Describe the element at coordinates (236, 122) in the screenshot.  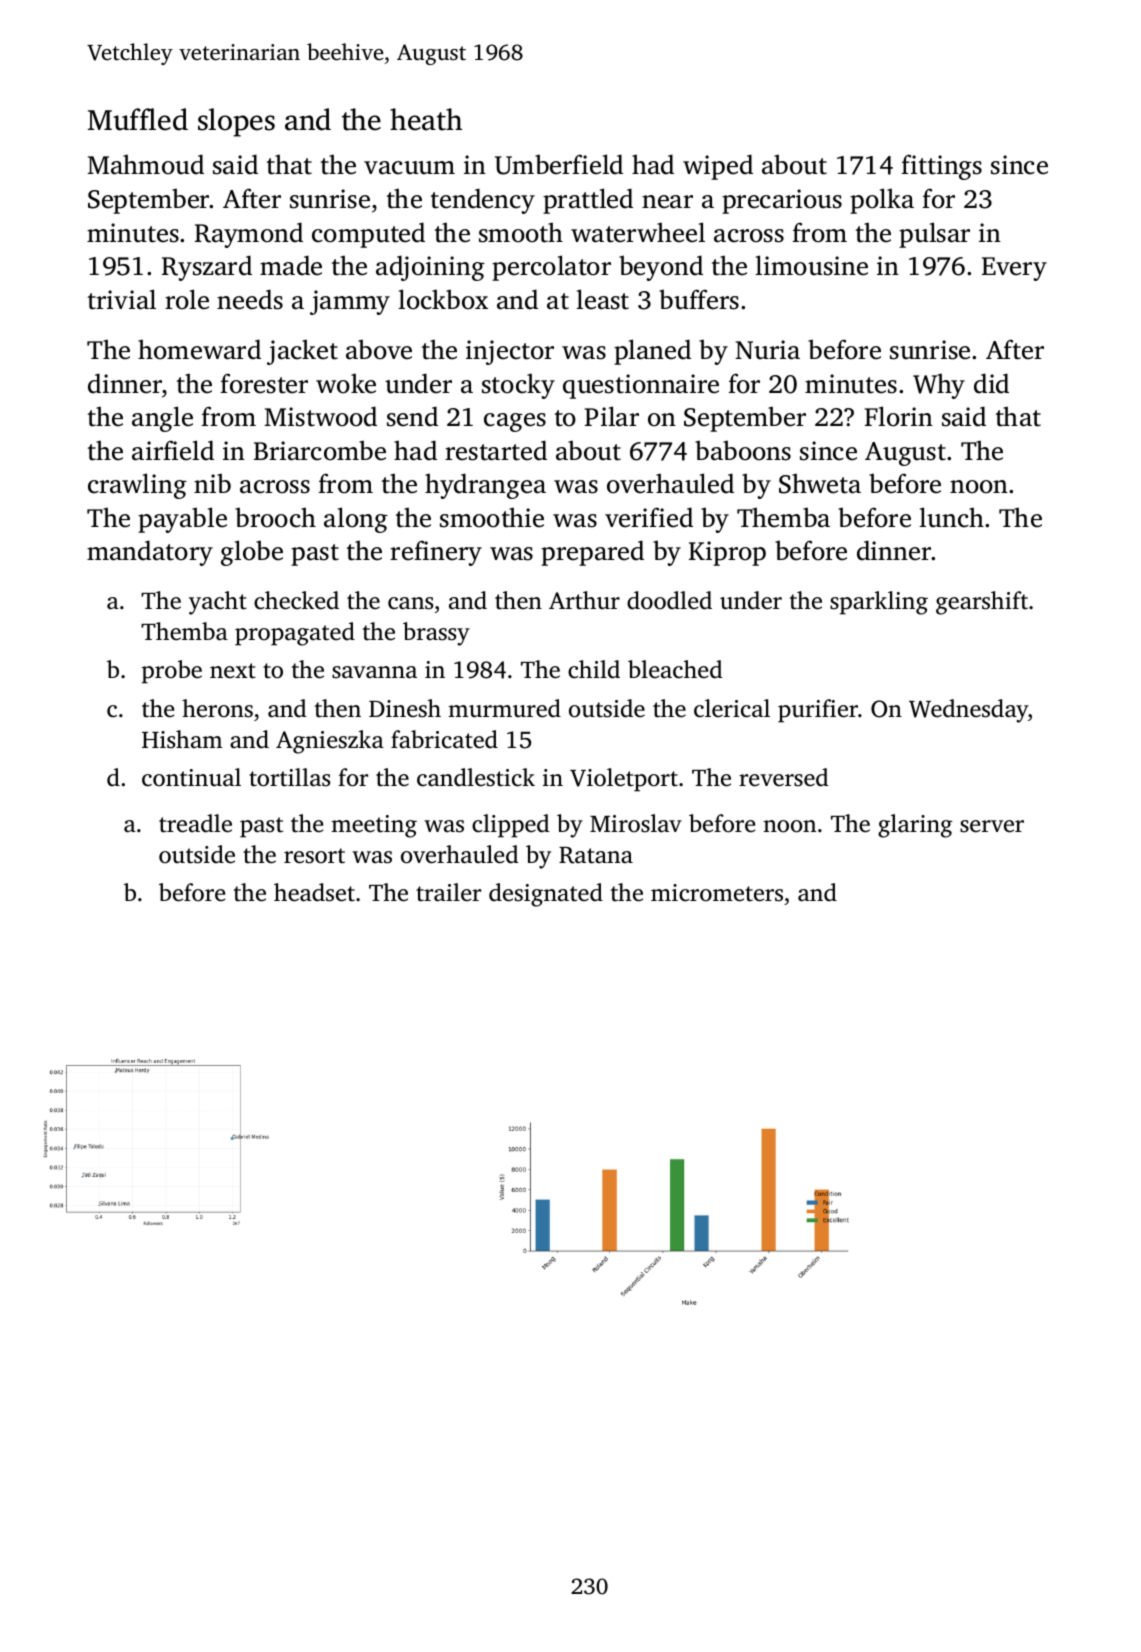
I see `slopes` at that location.
